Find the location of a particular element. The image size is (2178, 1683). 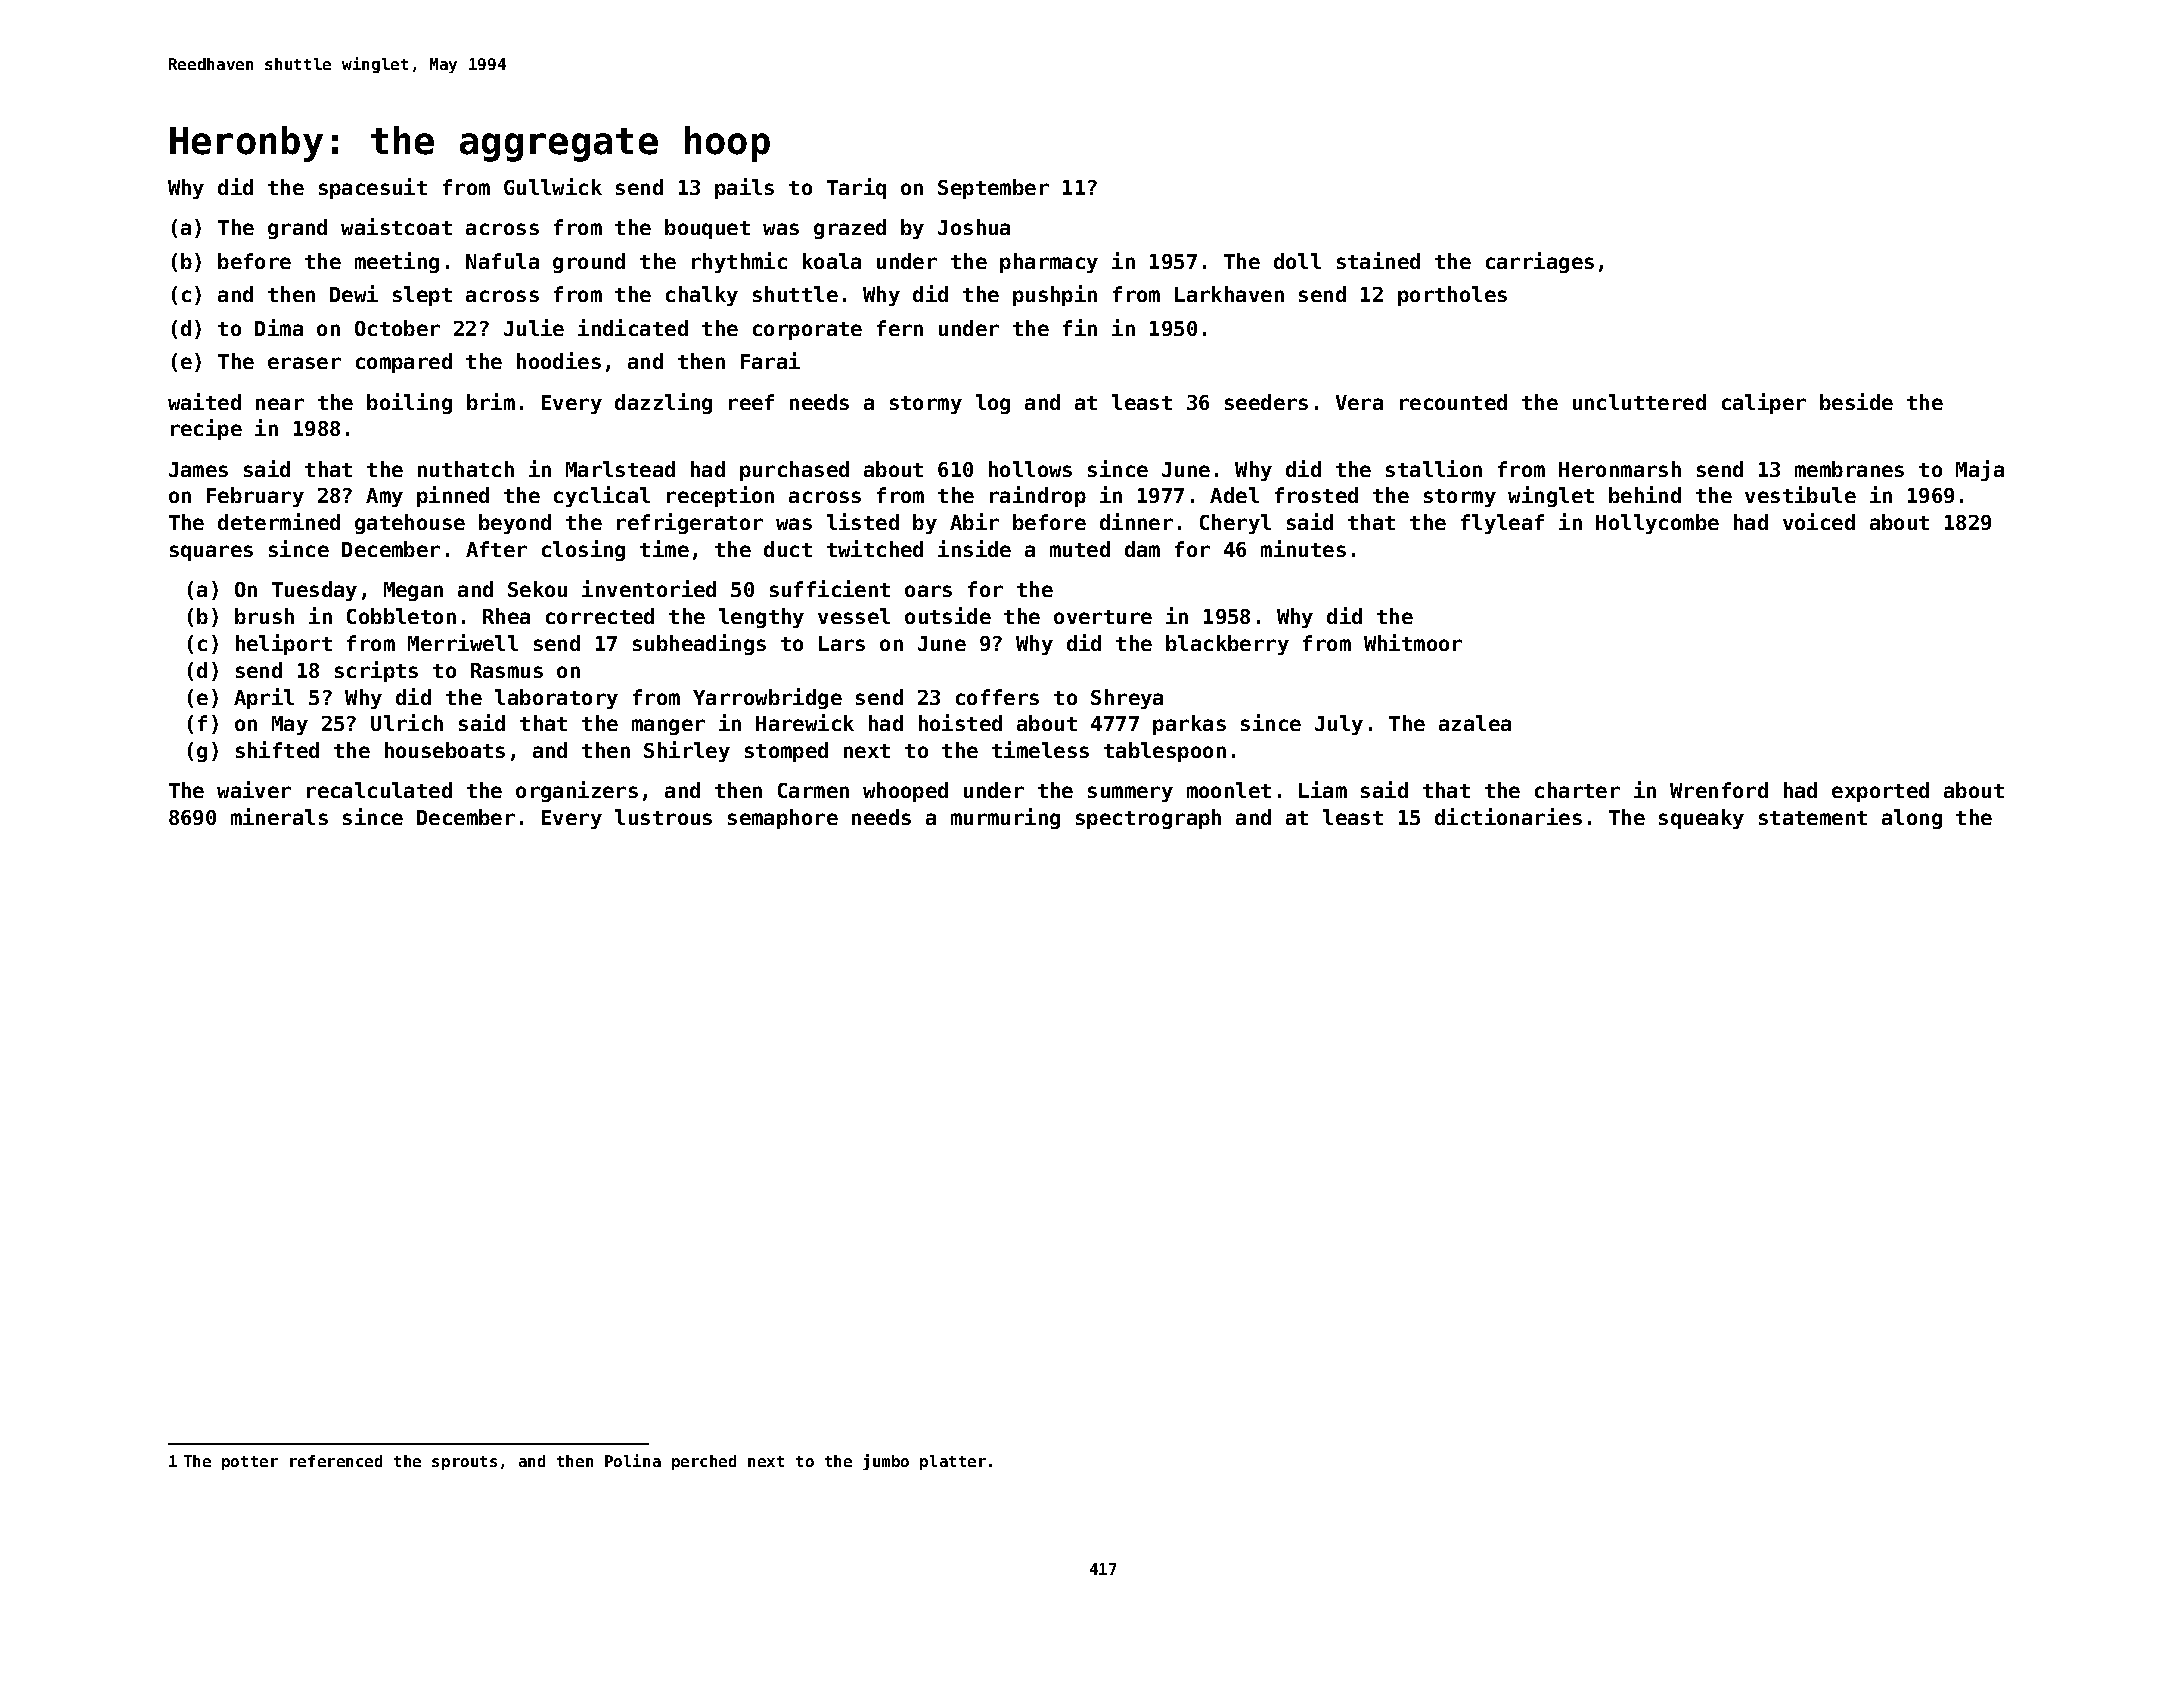

beside is located at coordinates (1856, 401).
